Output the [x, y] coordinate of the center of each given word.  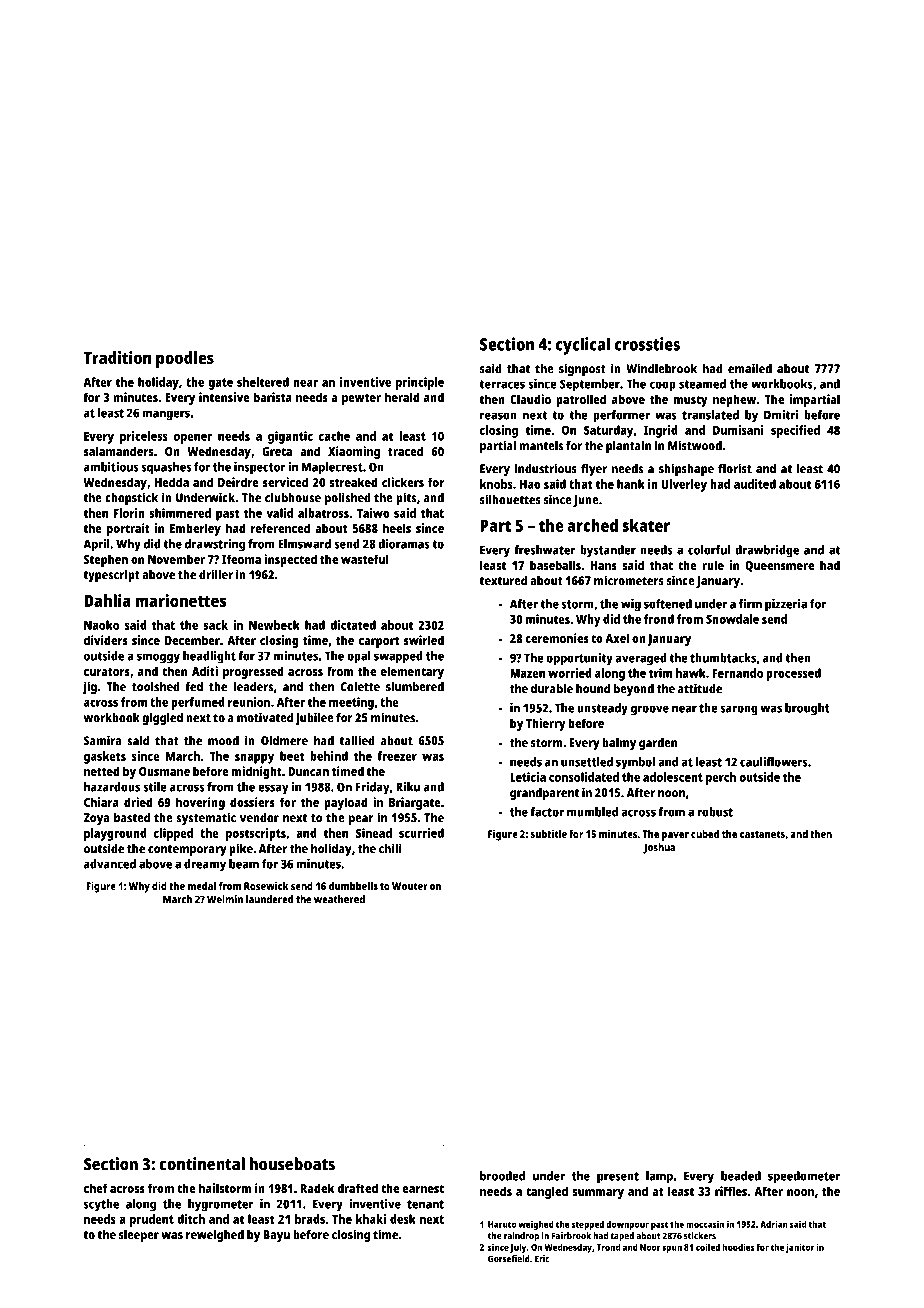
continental [202, 1164]
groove [650, 710]
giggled [162, 718]
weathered [339, 899]
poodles [185, 359]
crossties [647, 344]
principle [420, 383]
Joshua [659, 848]
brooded [502, 1176]
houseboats [292, 1164]
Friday [372, 788]
